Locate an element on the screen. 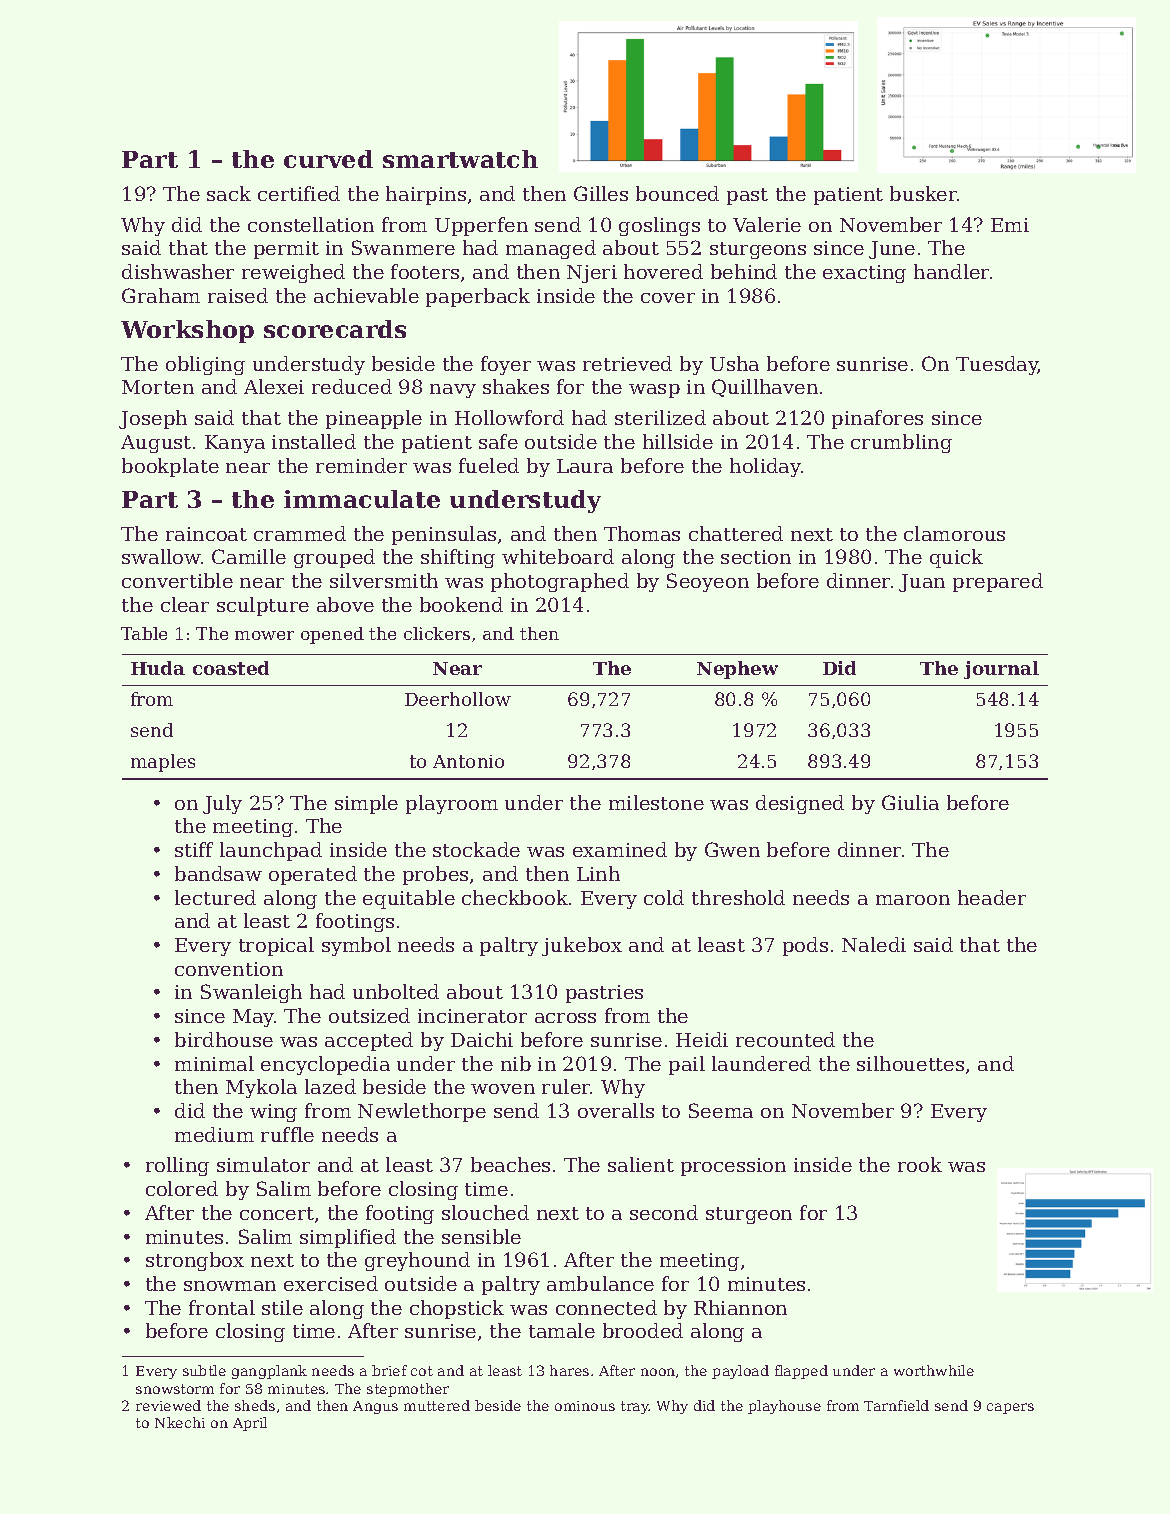 The width and height of the screenshot is (1170, 1514). Nkechi is located at coordinates (180, 1422).
